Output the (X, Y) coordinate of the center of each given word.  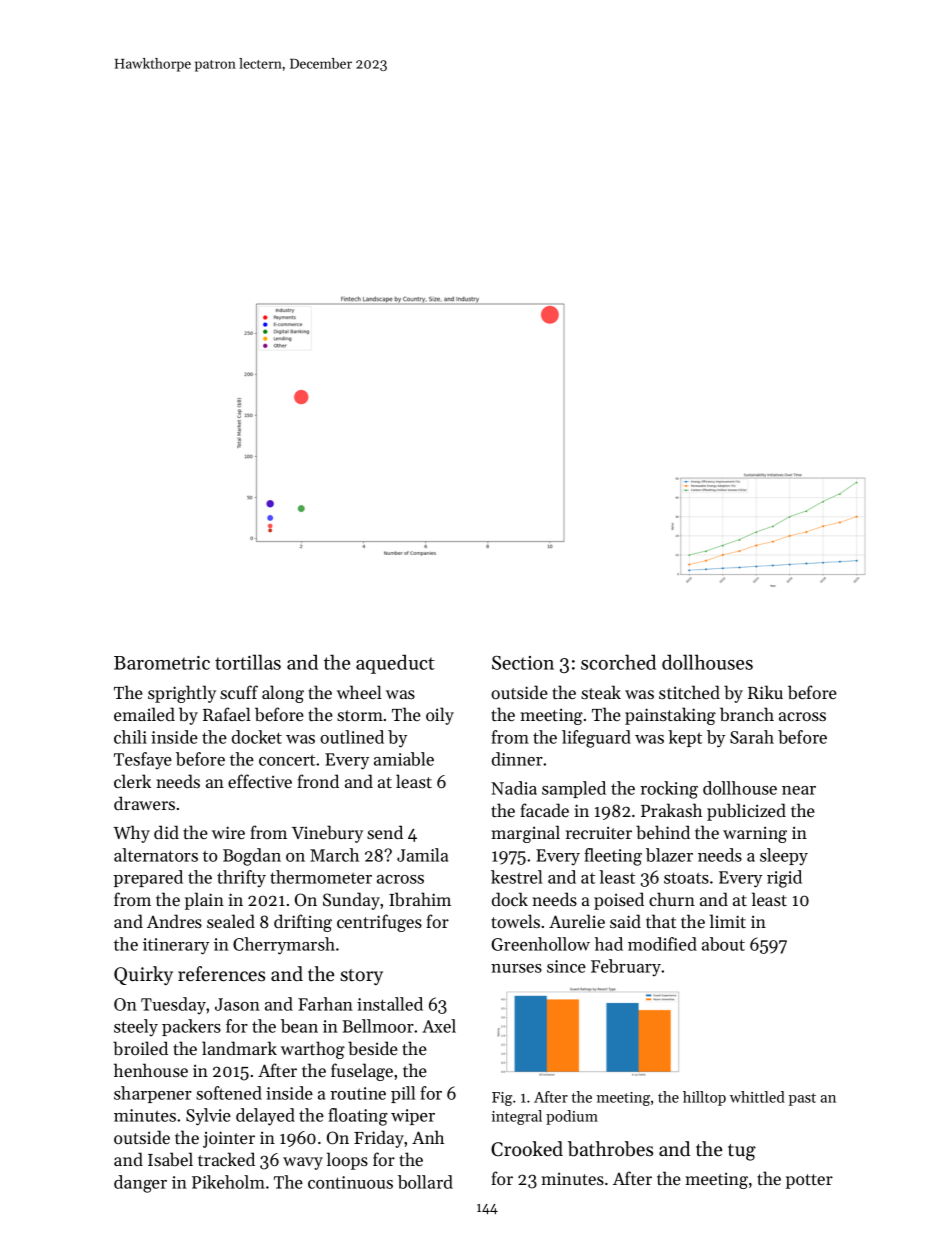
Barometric (162, 663)
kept (685, 738)
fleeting (613, 857)
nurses (516, 968)
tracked (226, 1159)
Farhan (325, 1004)
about (723, 944)
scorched (618, 662)
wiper (413, 1117)
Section (523, 663)
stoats (686, 878)
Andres (174, 921)
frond (318, 781)
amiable (404, 759)
